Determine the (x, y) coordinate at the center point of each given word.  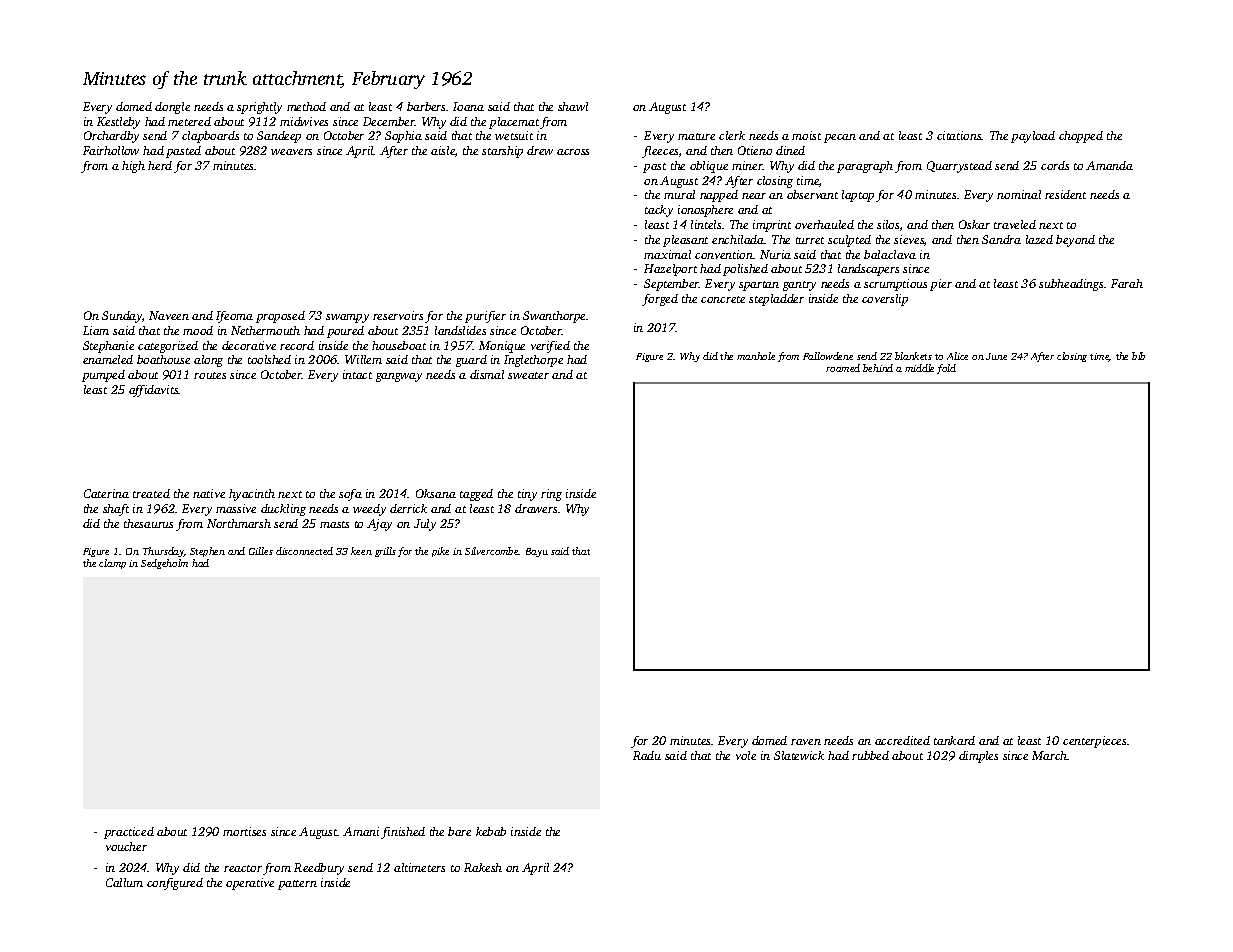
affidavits (154, 391)
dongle (172, 108)
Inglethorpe (533, 361)
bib (1138, 356)
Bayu (537, 552)
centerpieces (1094, 742)
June (996, 356)
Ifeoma (234, 317)
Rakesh (483, 867)
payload (1033, 137)
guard (471, 361)
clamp (112, 564)
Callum (124, 882)
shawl (573, 106)
